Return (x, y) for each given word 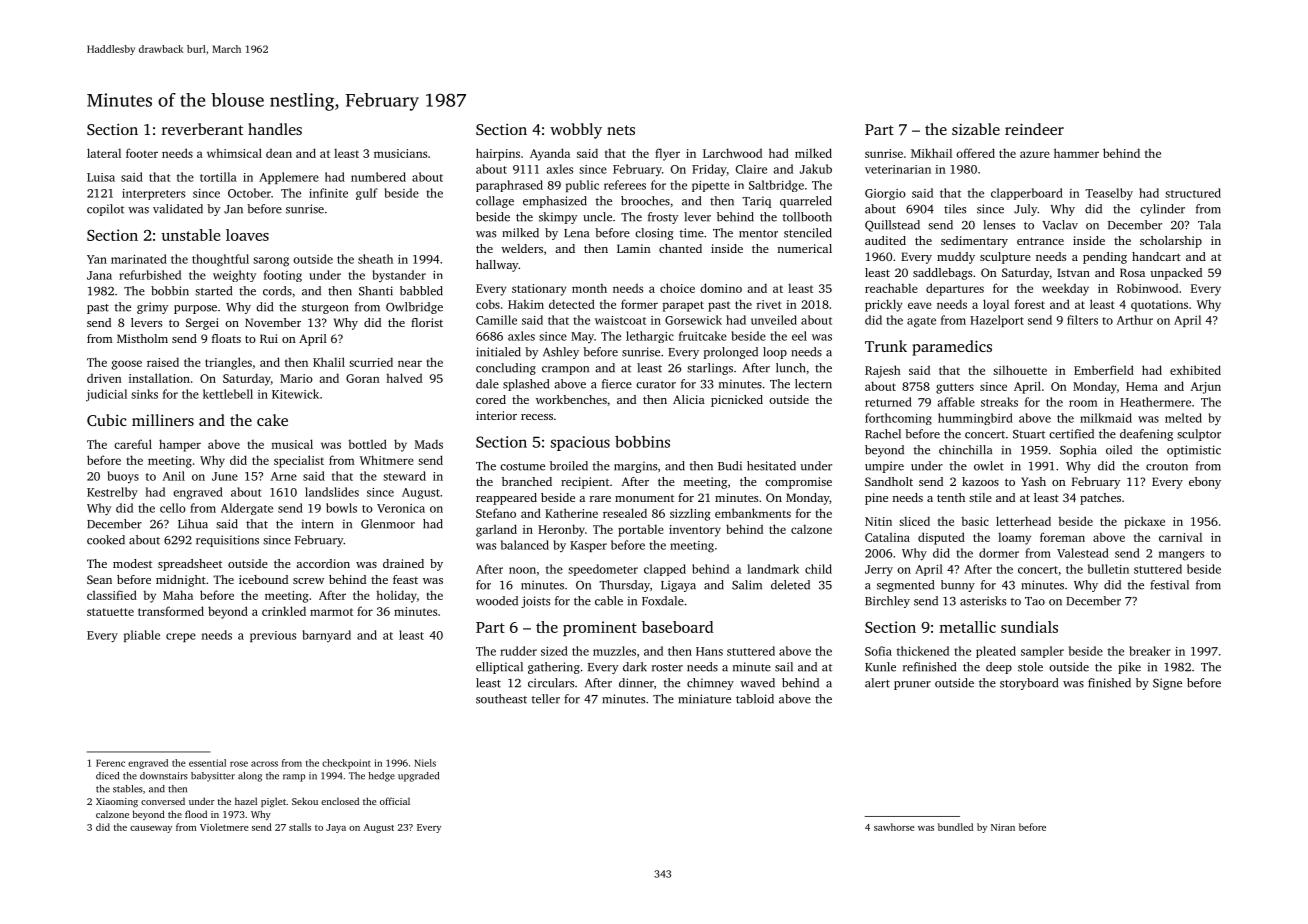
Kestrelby (112, 493)
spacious (580, 443)
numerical (805, 248)
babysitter (213, 777)
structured (1193, 193)
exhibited (1195, 370)
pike (1129, 668)
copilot (105, 210)
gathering (554, 668)
